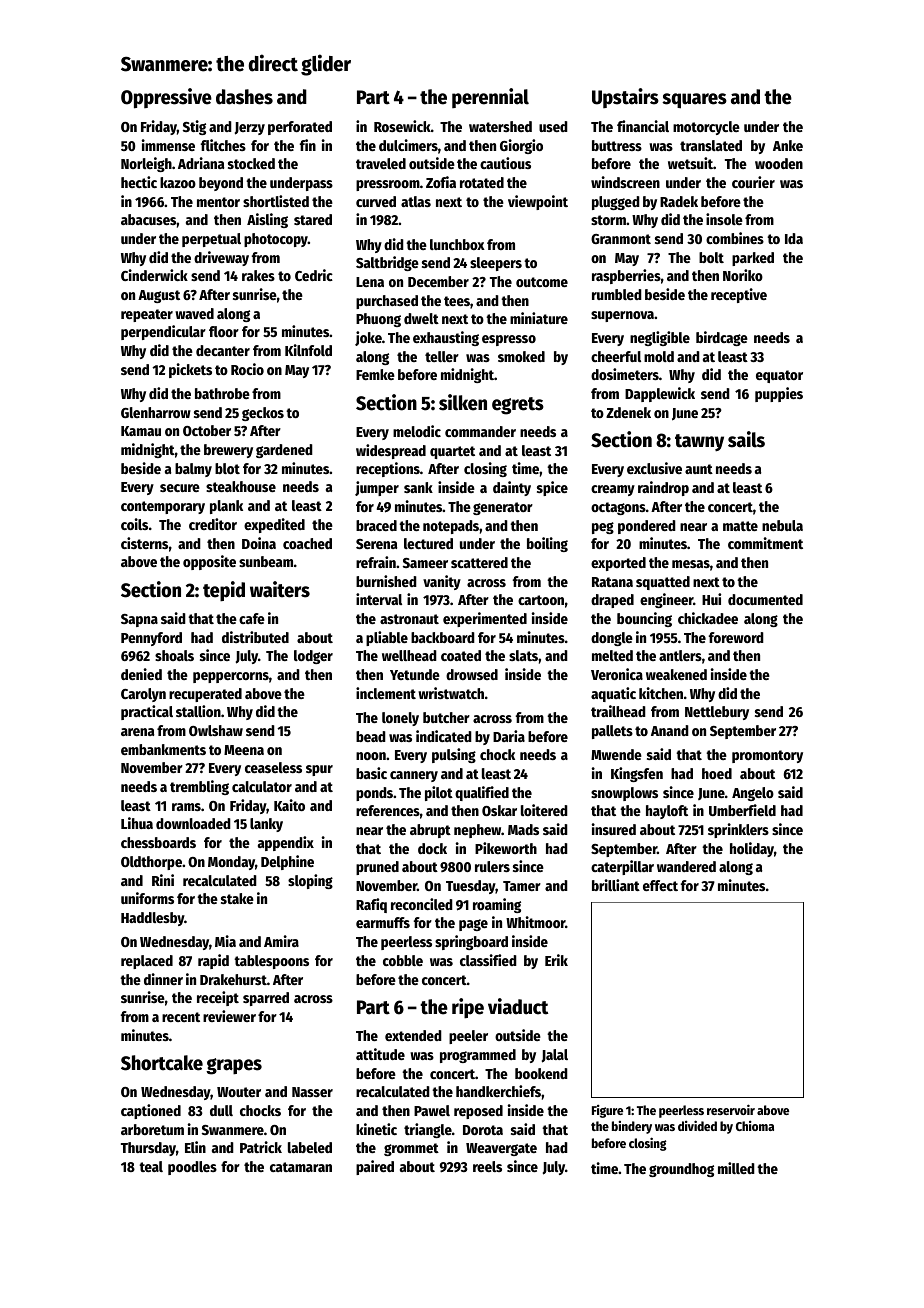  Describe the element at coordinates (267, 220) in the screenshot. I see `Aisling` at that location.
